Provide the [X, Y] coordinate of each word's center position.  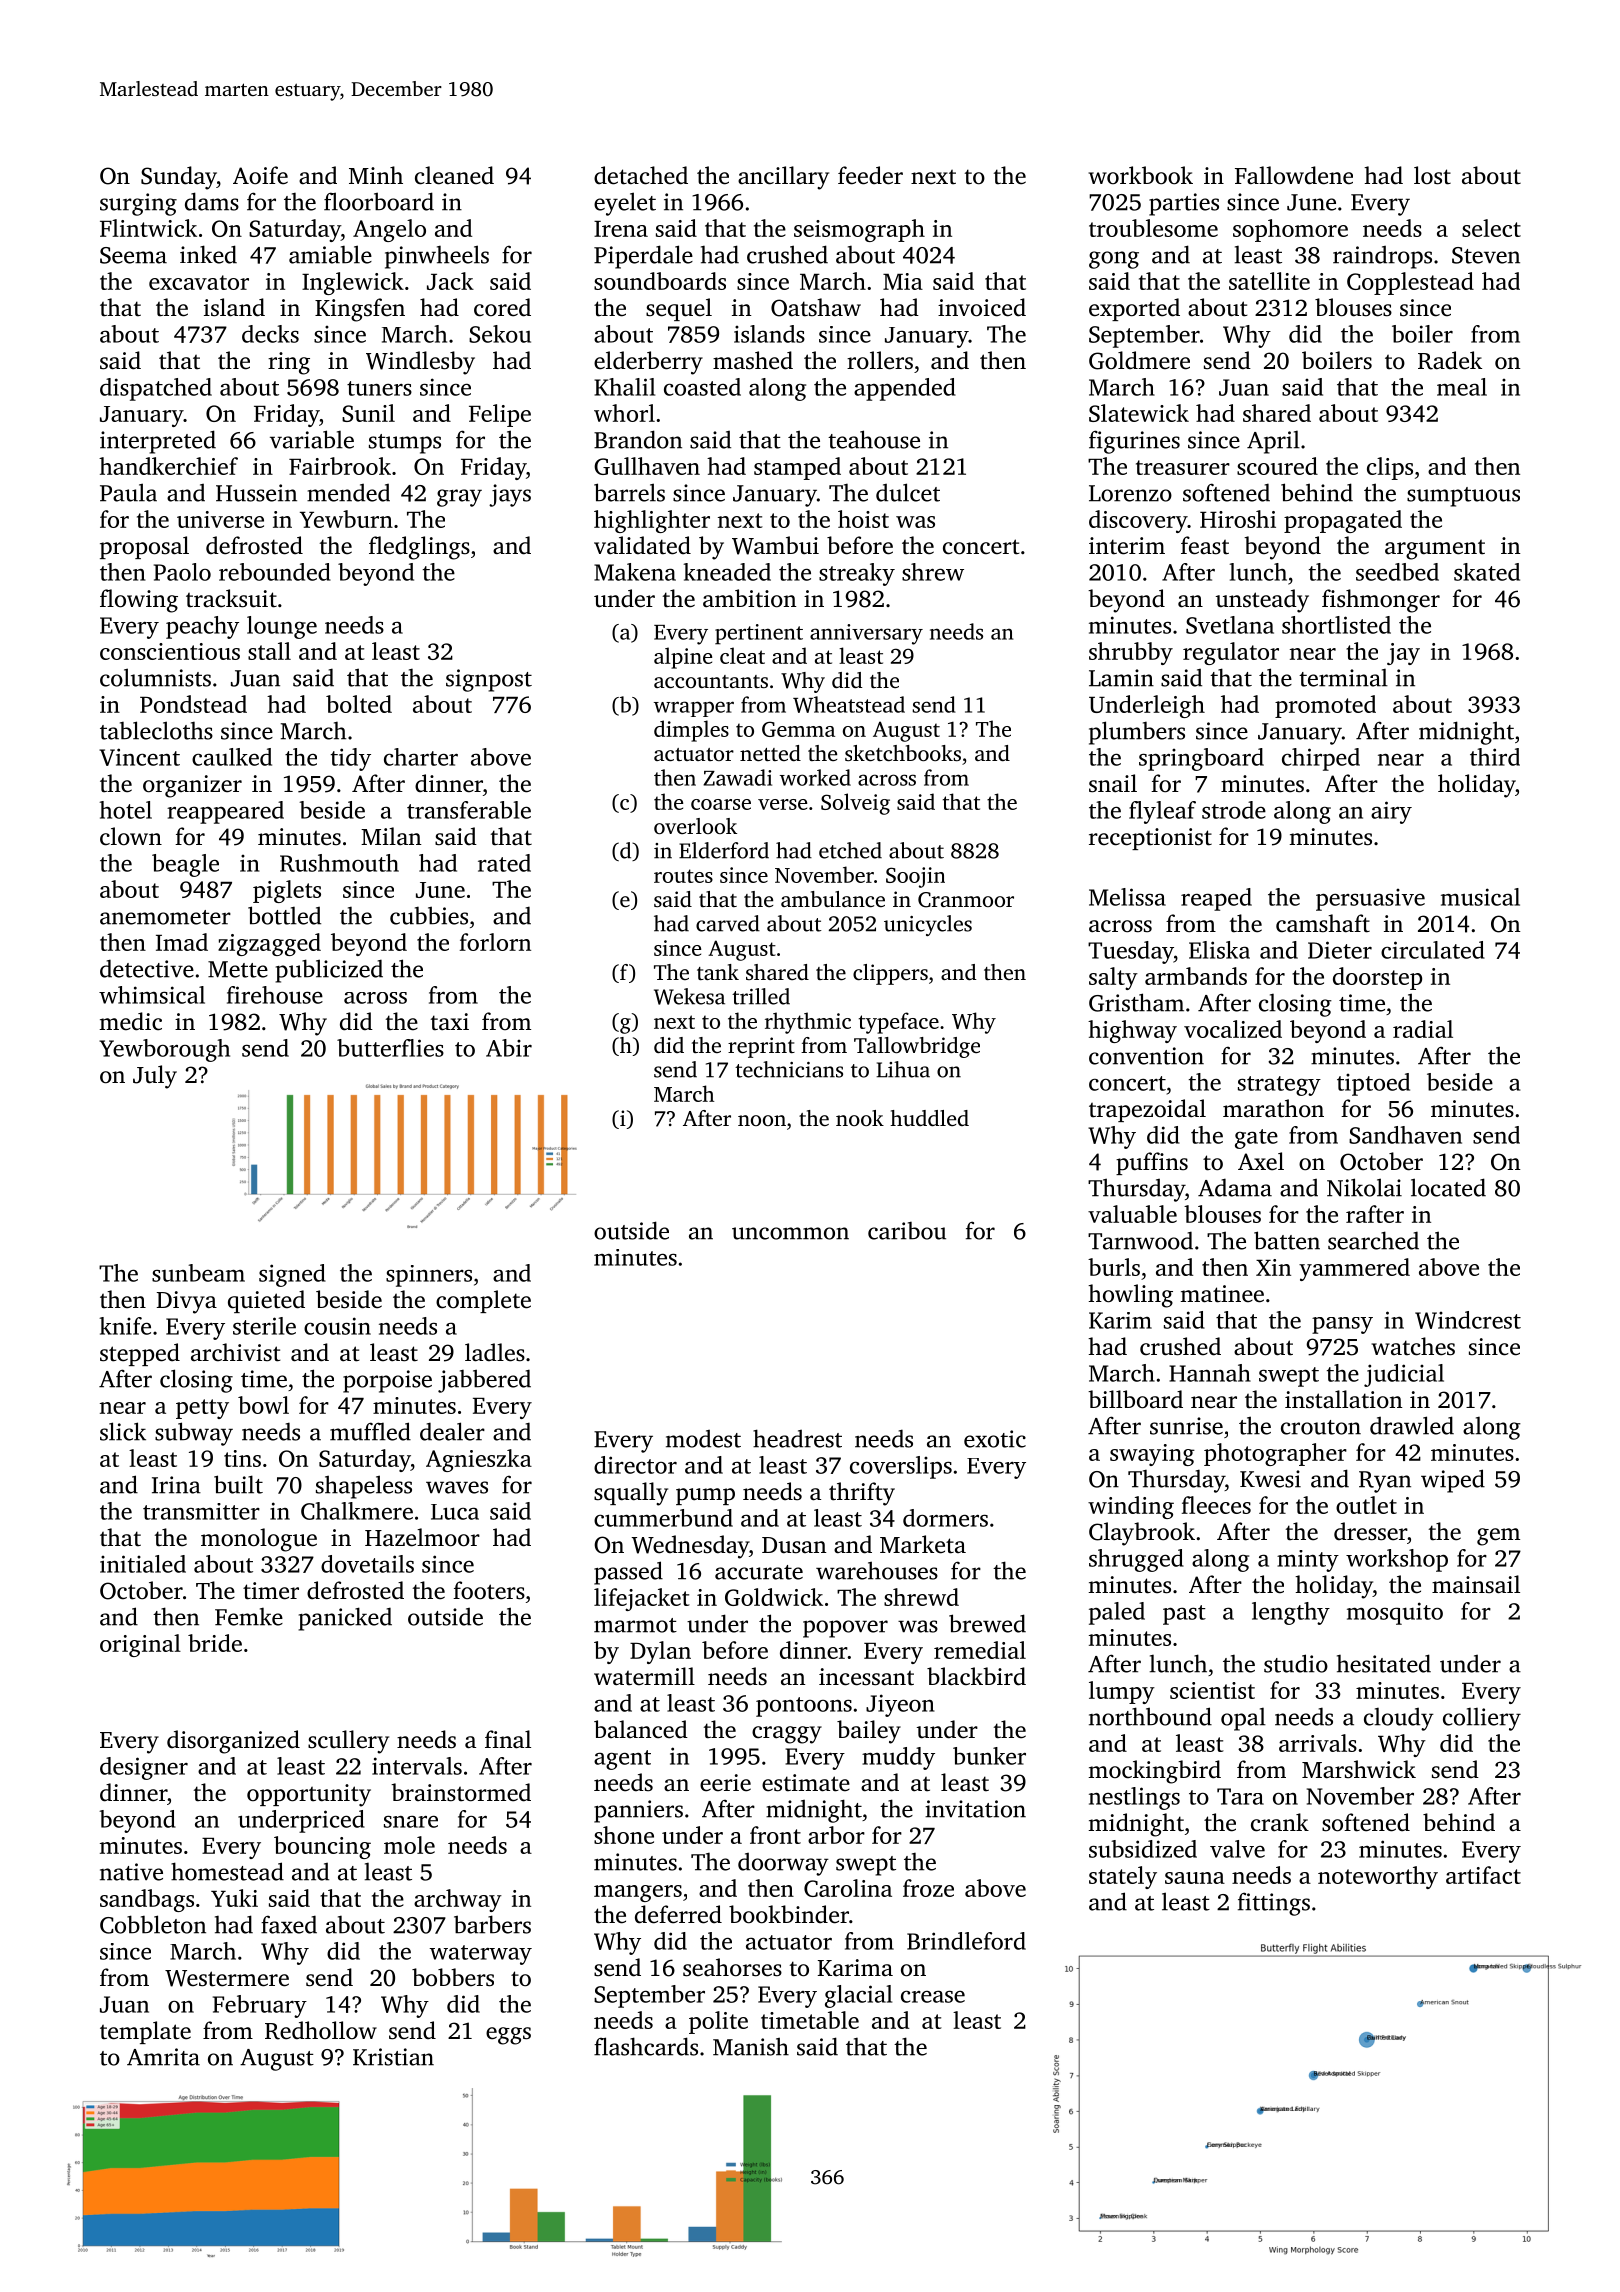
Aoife [260, 175]
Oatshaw [816, 307]
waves [457, 1487]
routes [683, 876]
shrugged [1136, 1560]
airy [1391, 812]
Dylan [660, 1652]
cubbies [429, 915]
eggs [508, 2036]
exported [1134, 309]
